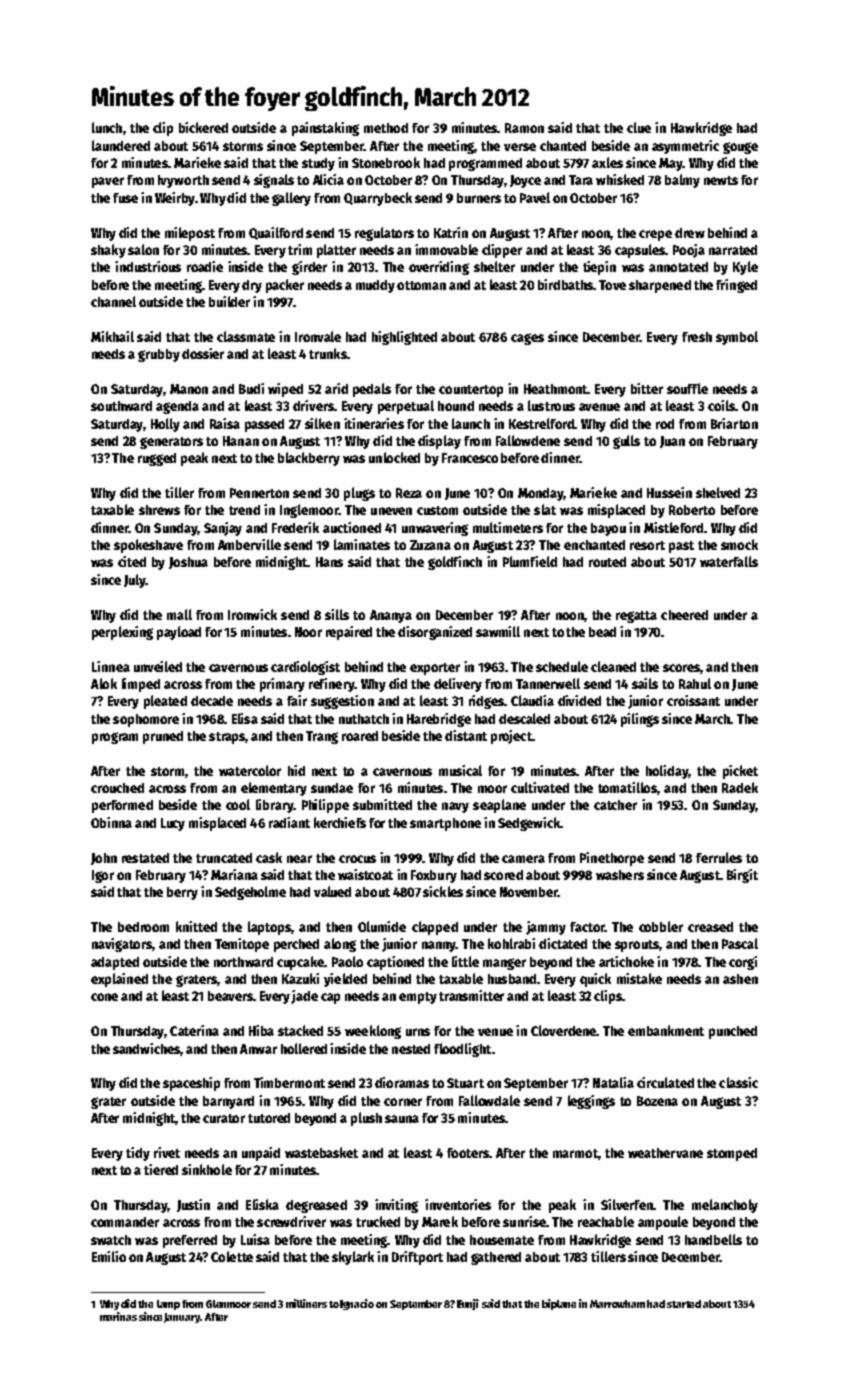  I want to click on Tannerwell, so click(548, 683).
